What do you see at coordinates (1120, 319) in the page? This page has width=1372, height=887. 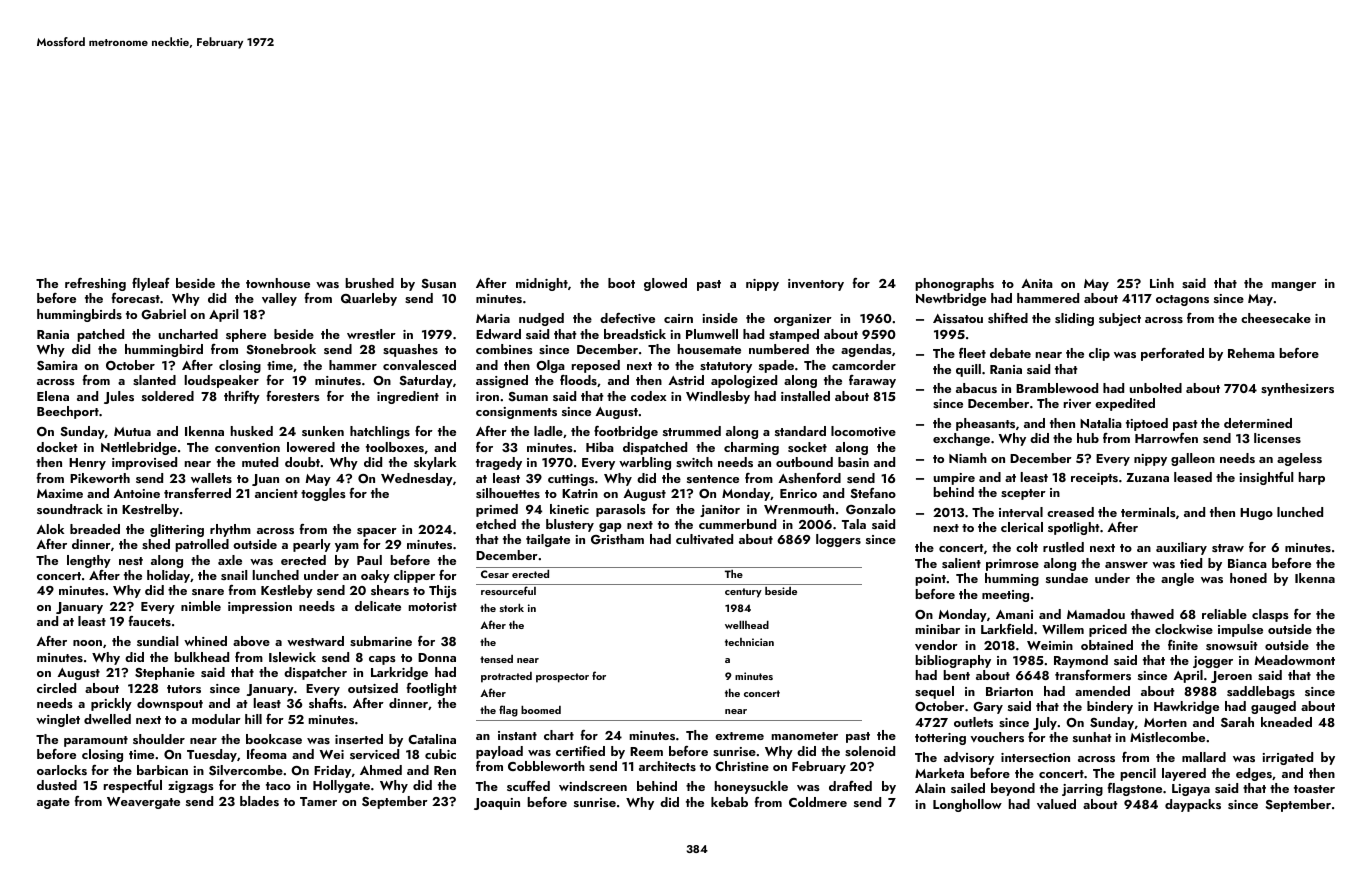 I see `subject` at bounding box center [1120, 319].
